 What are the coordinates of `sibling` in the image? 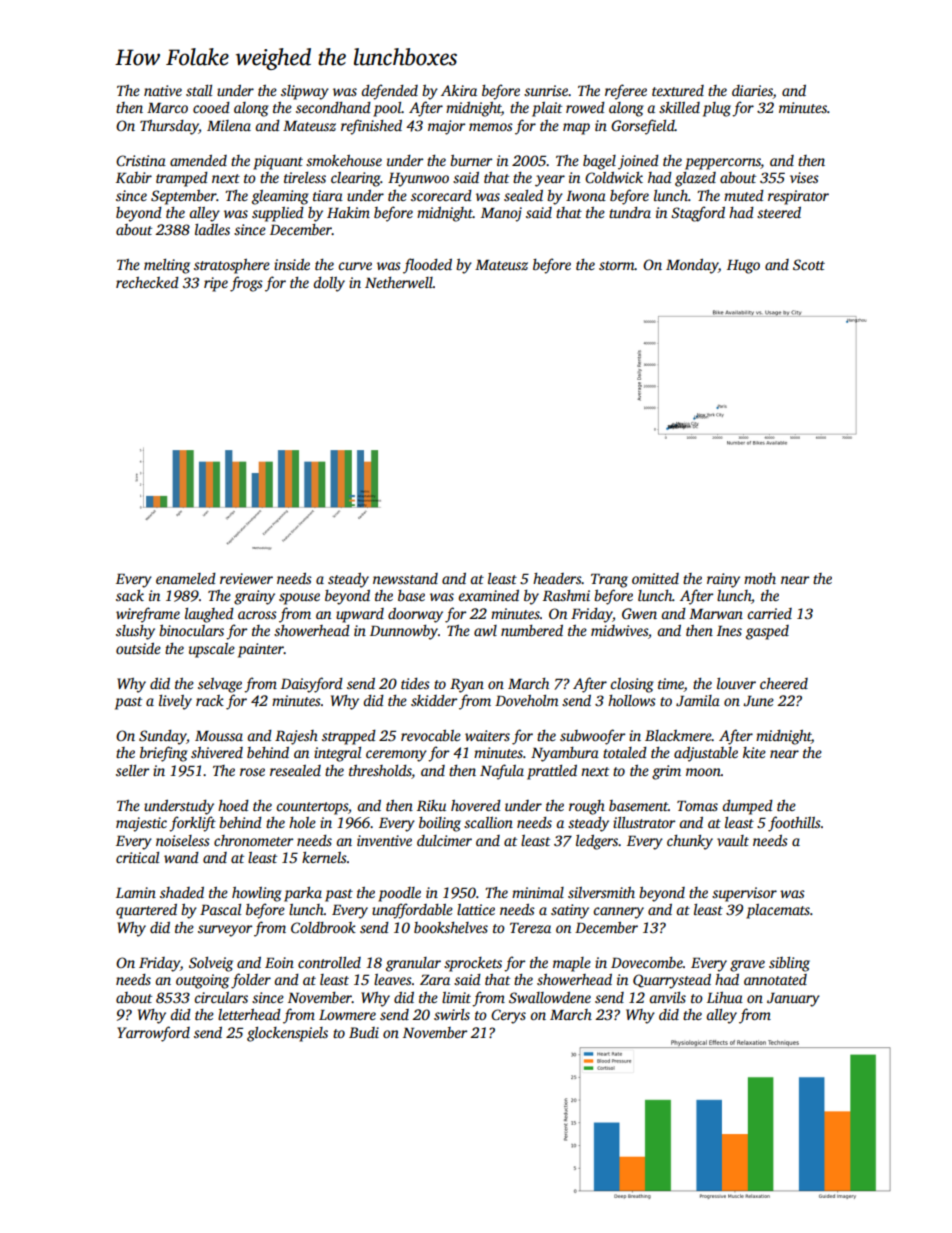 It's located at (789, 964).
